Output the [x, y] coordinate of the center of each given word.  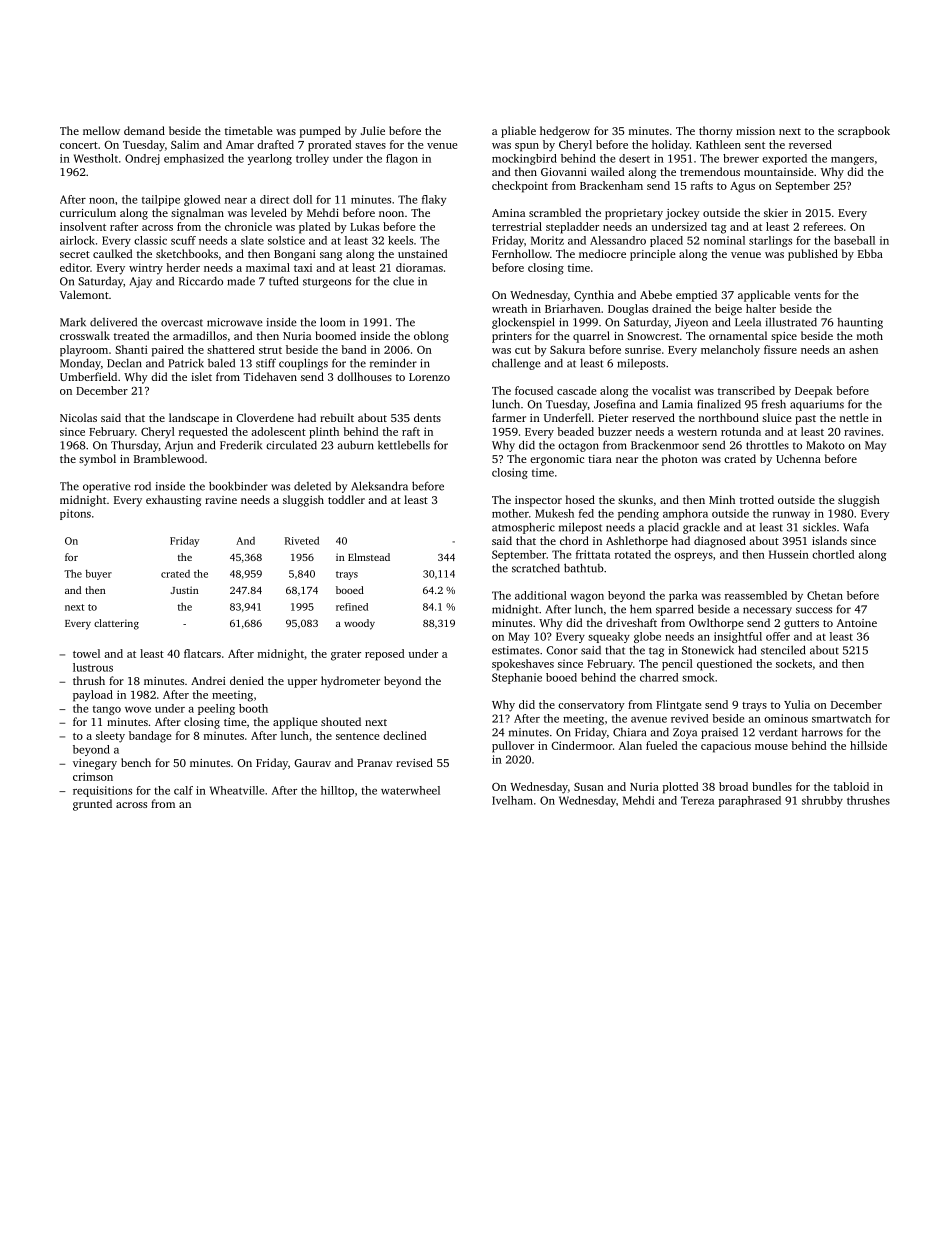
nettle [854, 417]
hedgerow [565, 132]
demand [144, 130]
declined [405, 735]
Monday [80, 364]
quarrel [591, 337]
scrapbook [864, 132]
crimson [93, 776]
